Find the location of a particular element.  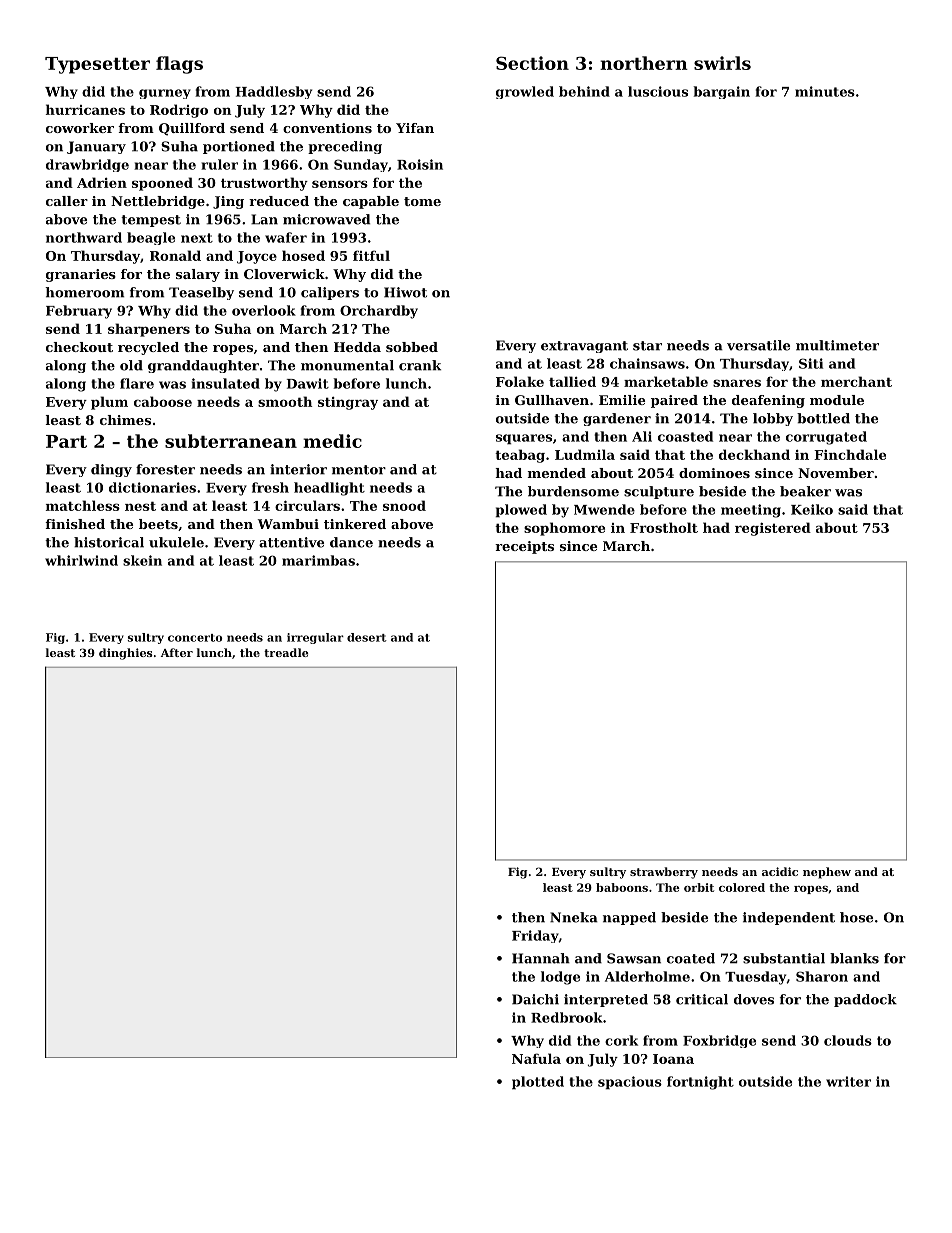

Friday is located at coordinates (535, 936).
